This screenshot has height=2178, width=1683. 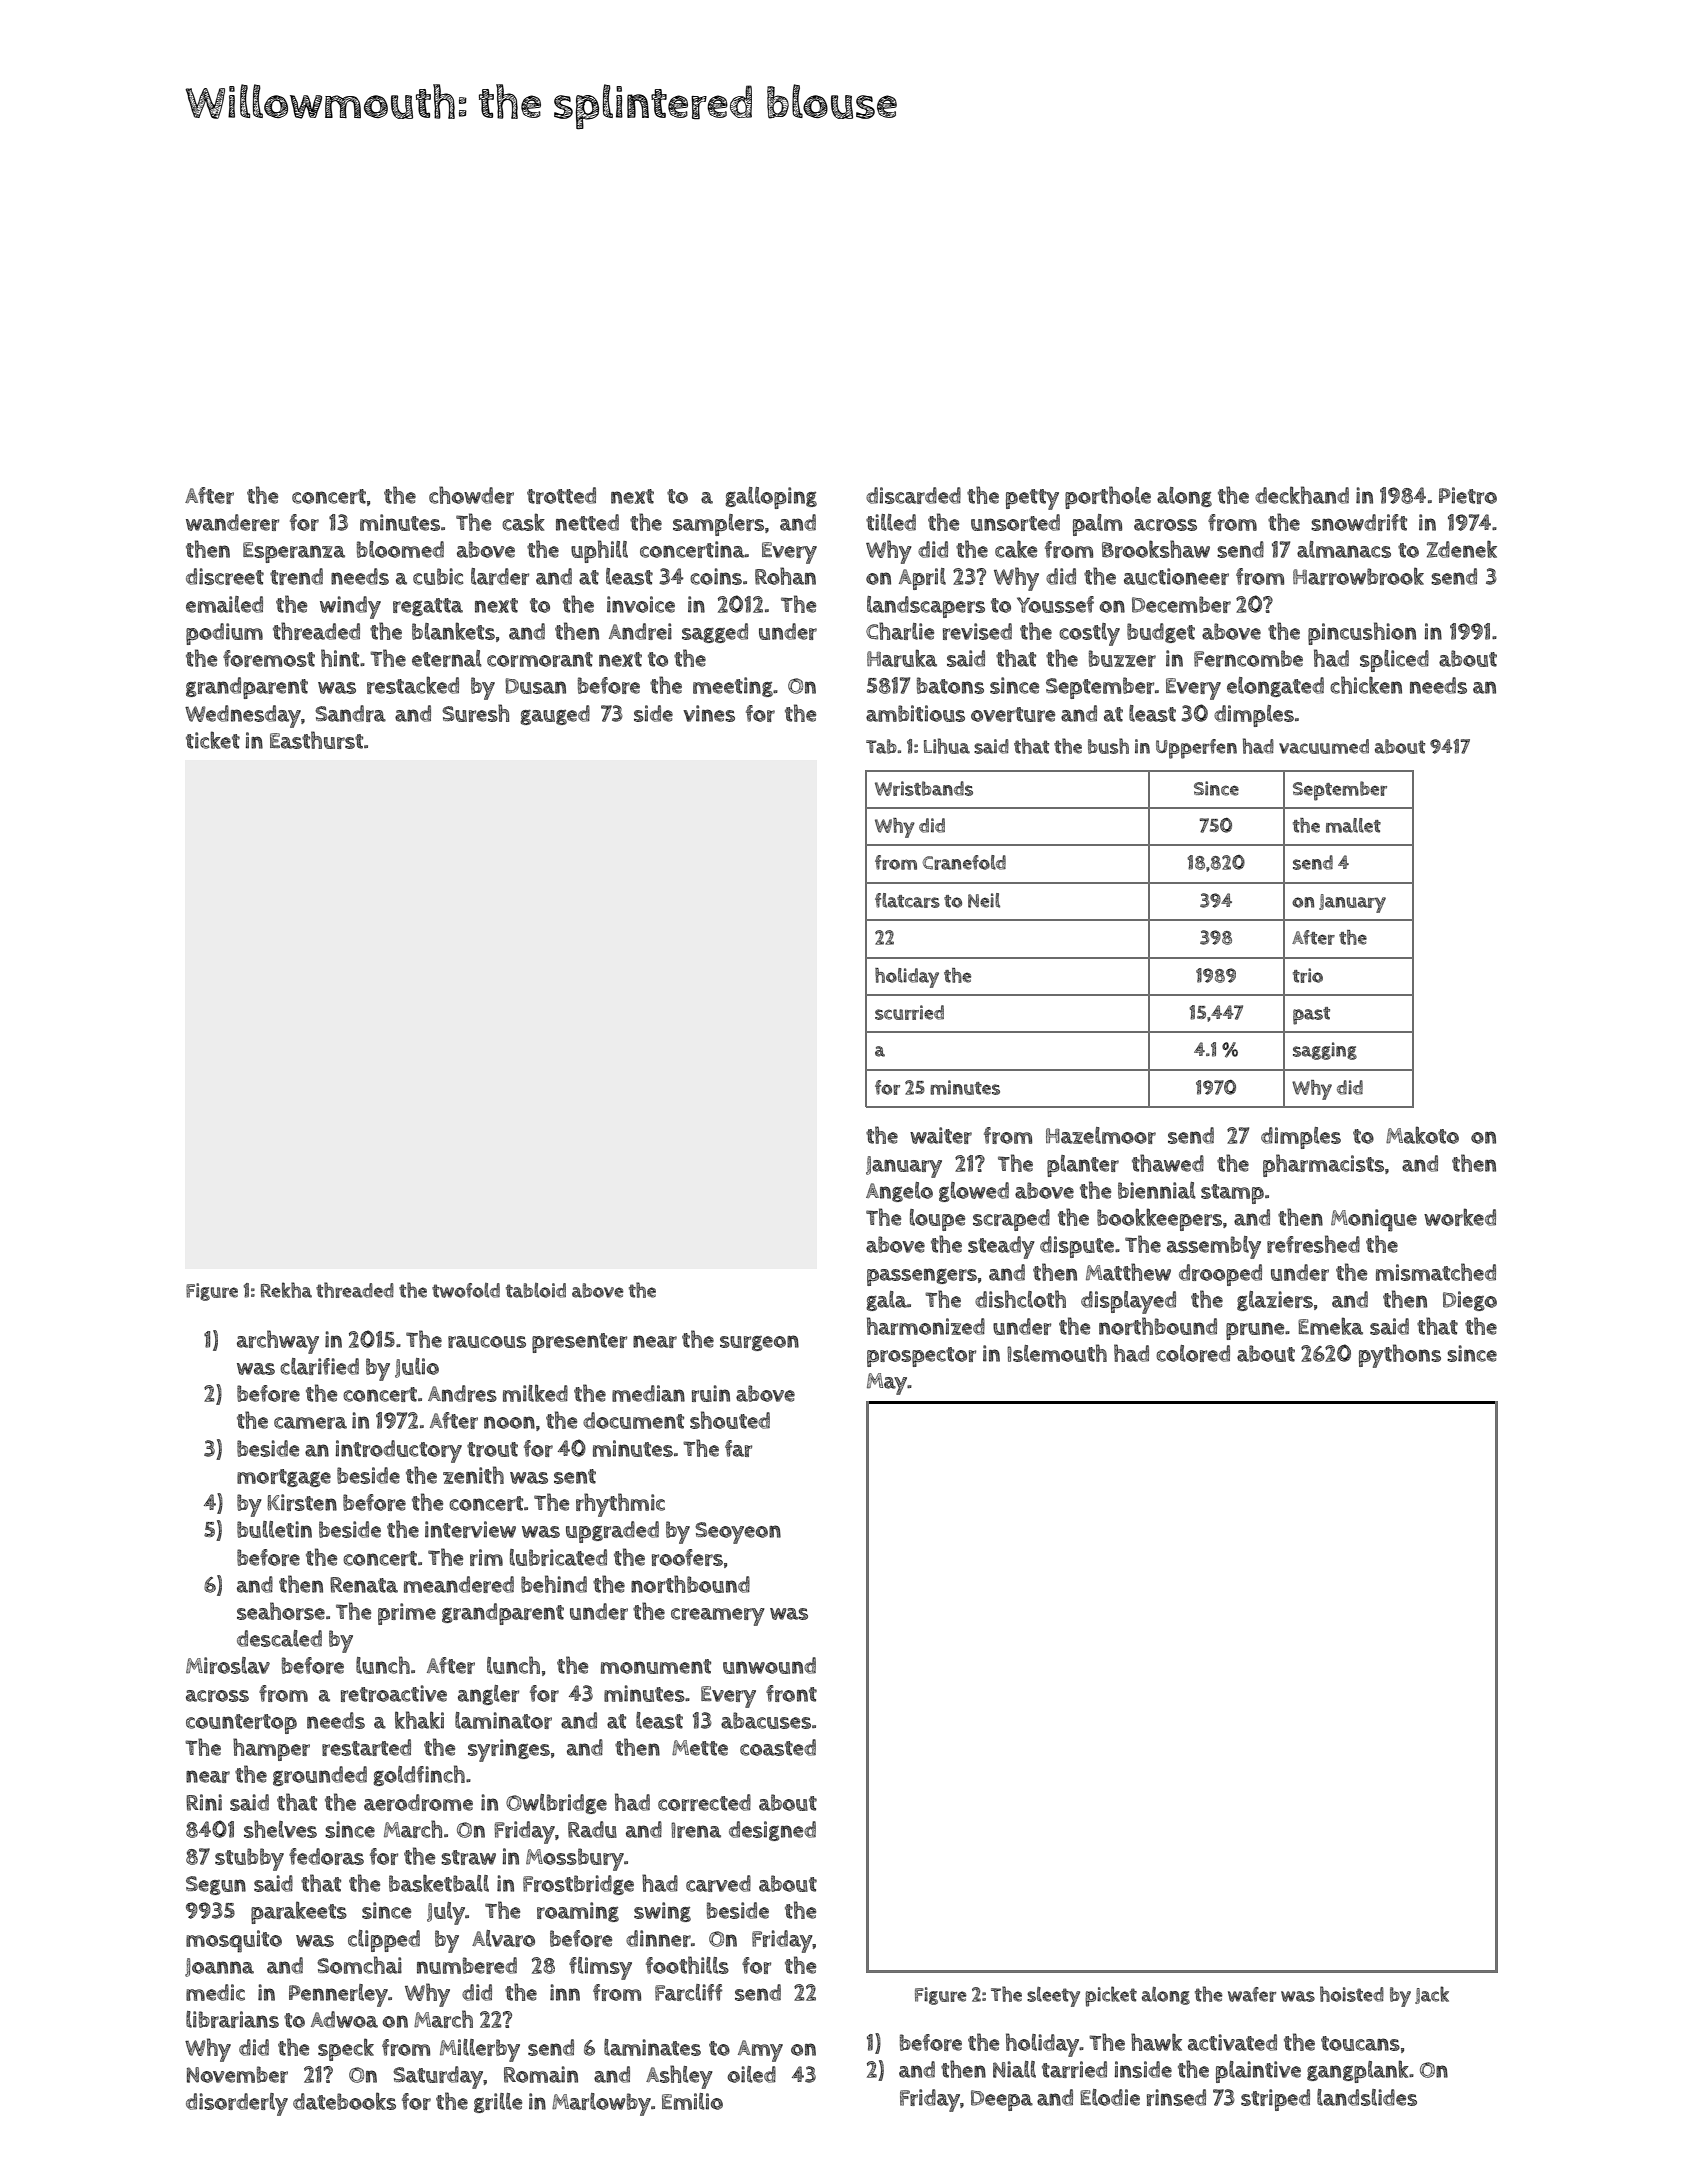 I want to click on pythons, so click(x=1400, y=1356).
